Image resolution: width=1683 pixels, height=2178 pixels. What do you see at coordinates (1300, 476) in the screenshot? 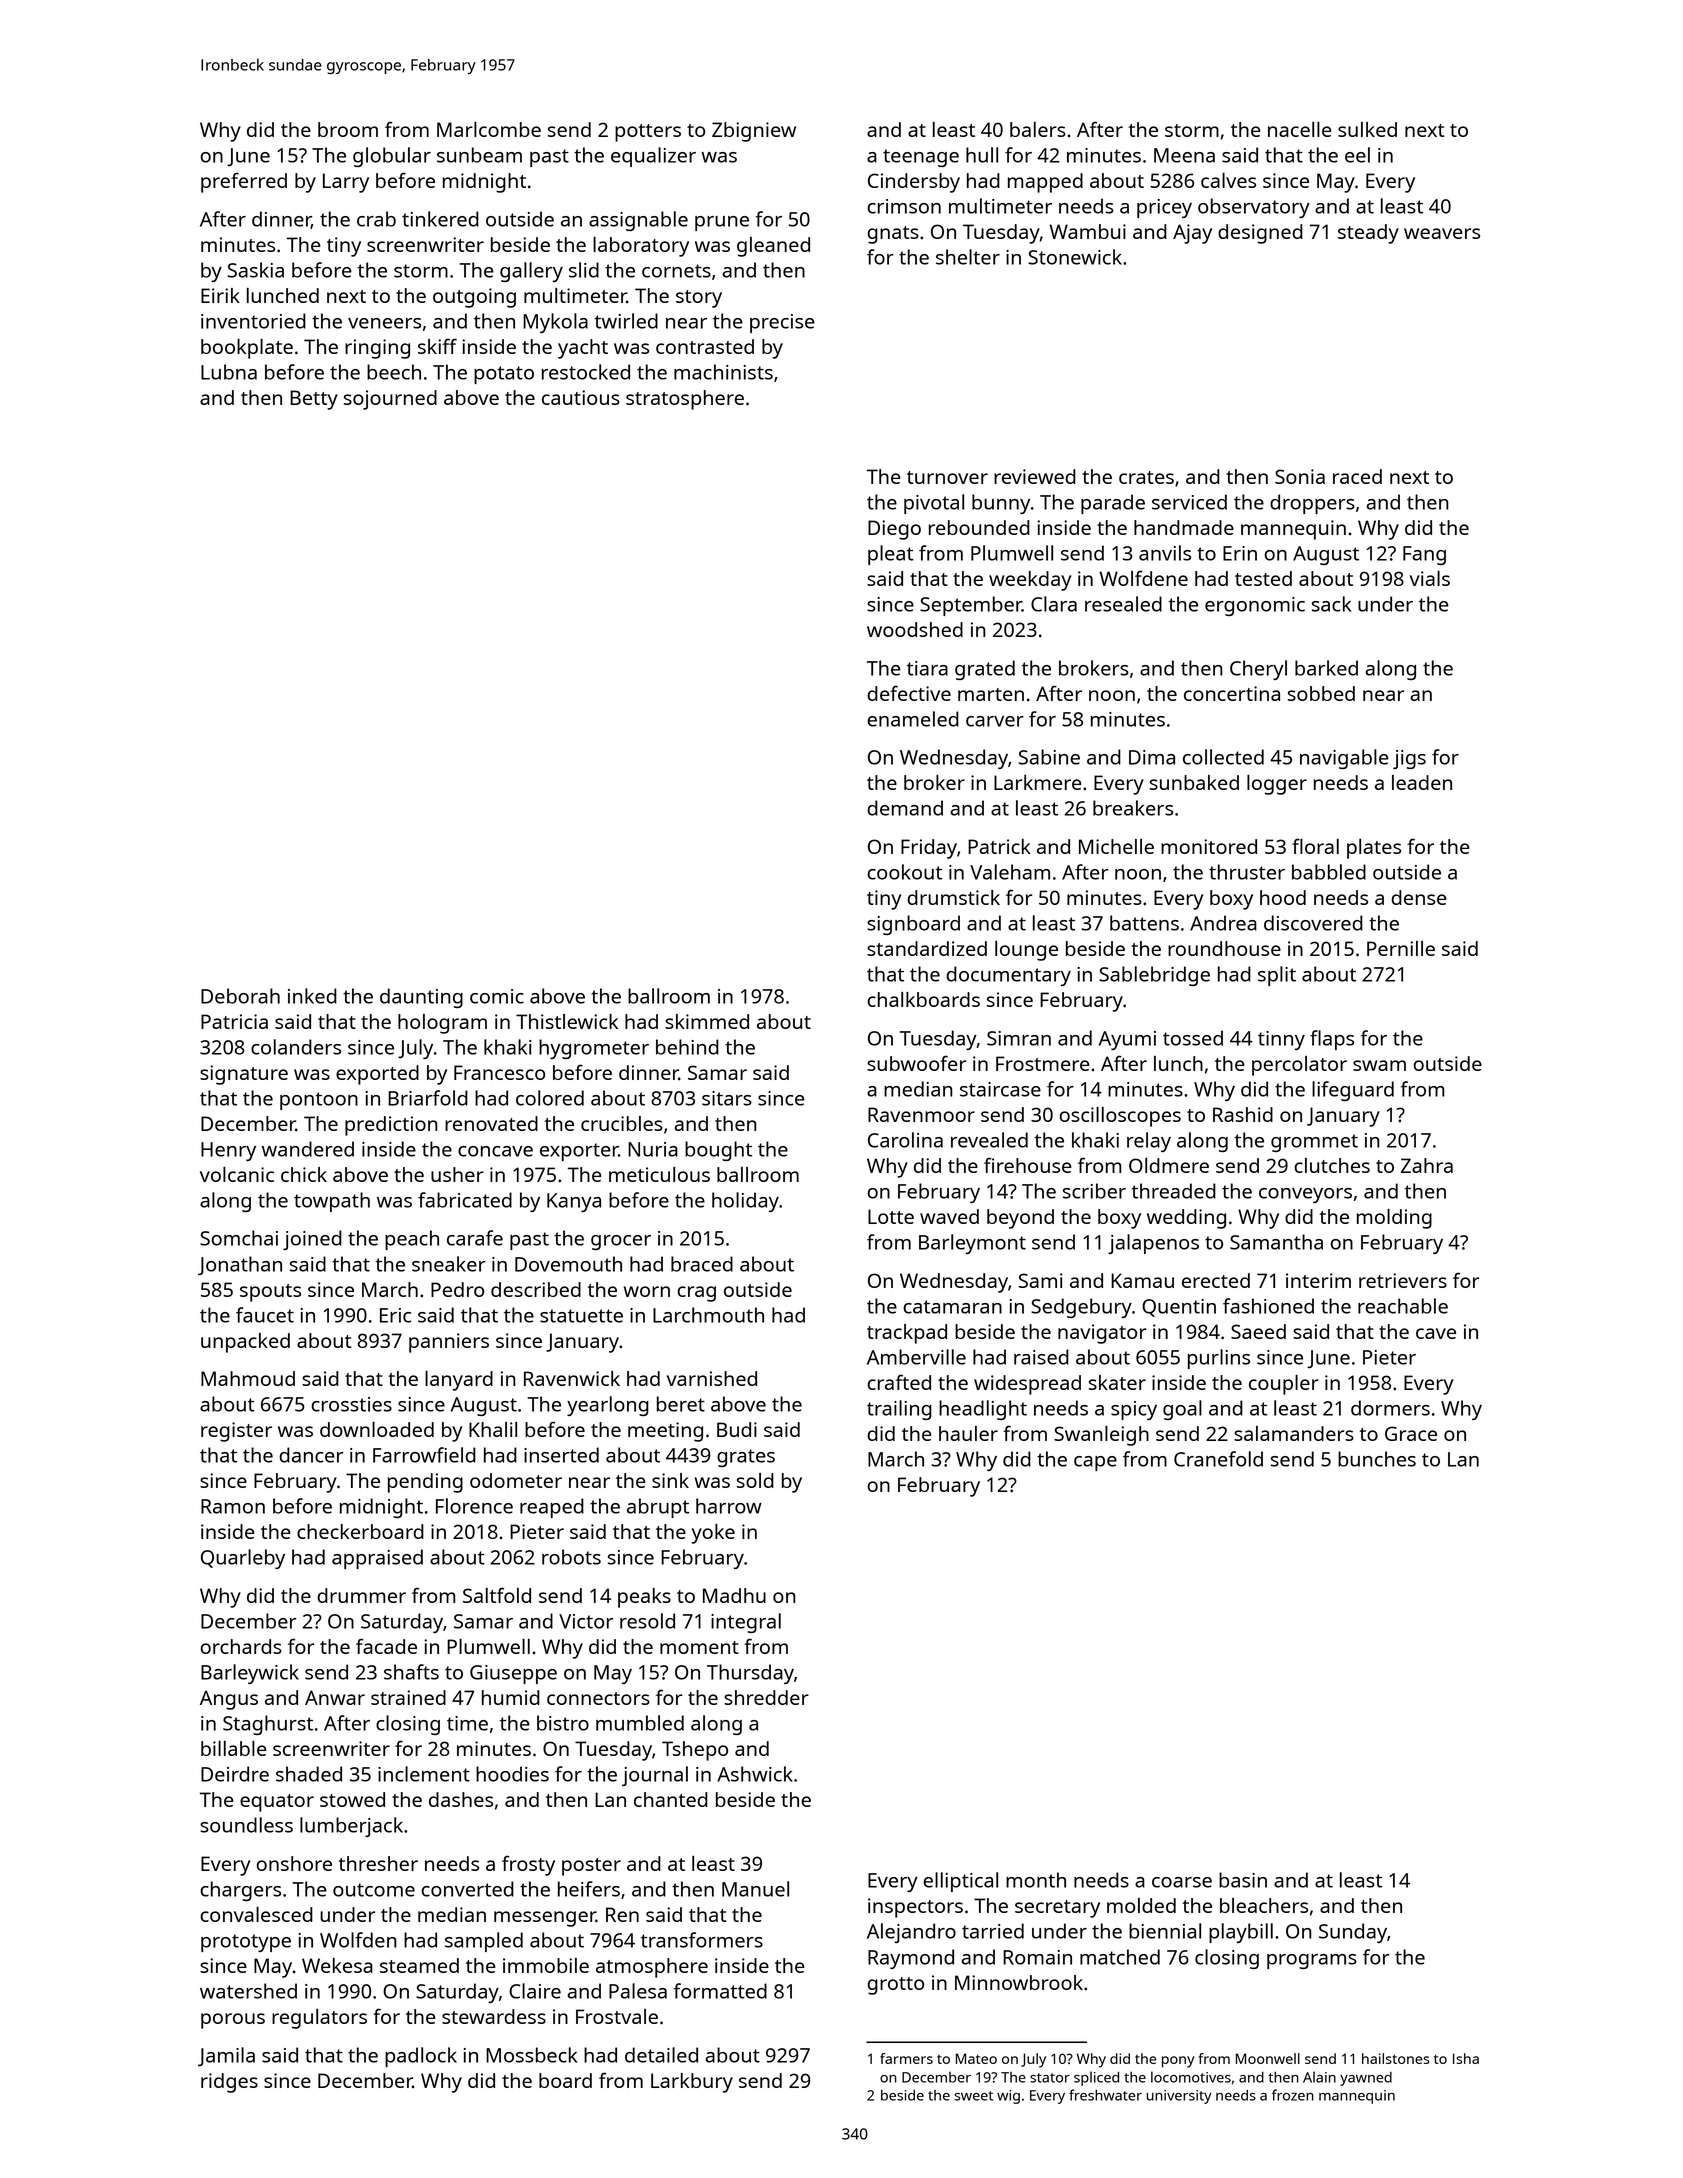
I see `Sonia` at bounding box center [1300, 476].
